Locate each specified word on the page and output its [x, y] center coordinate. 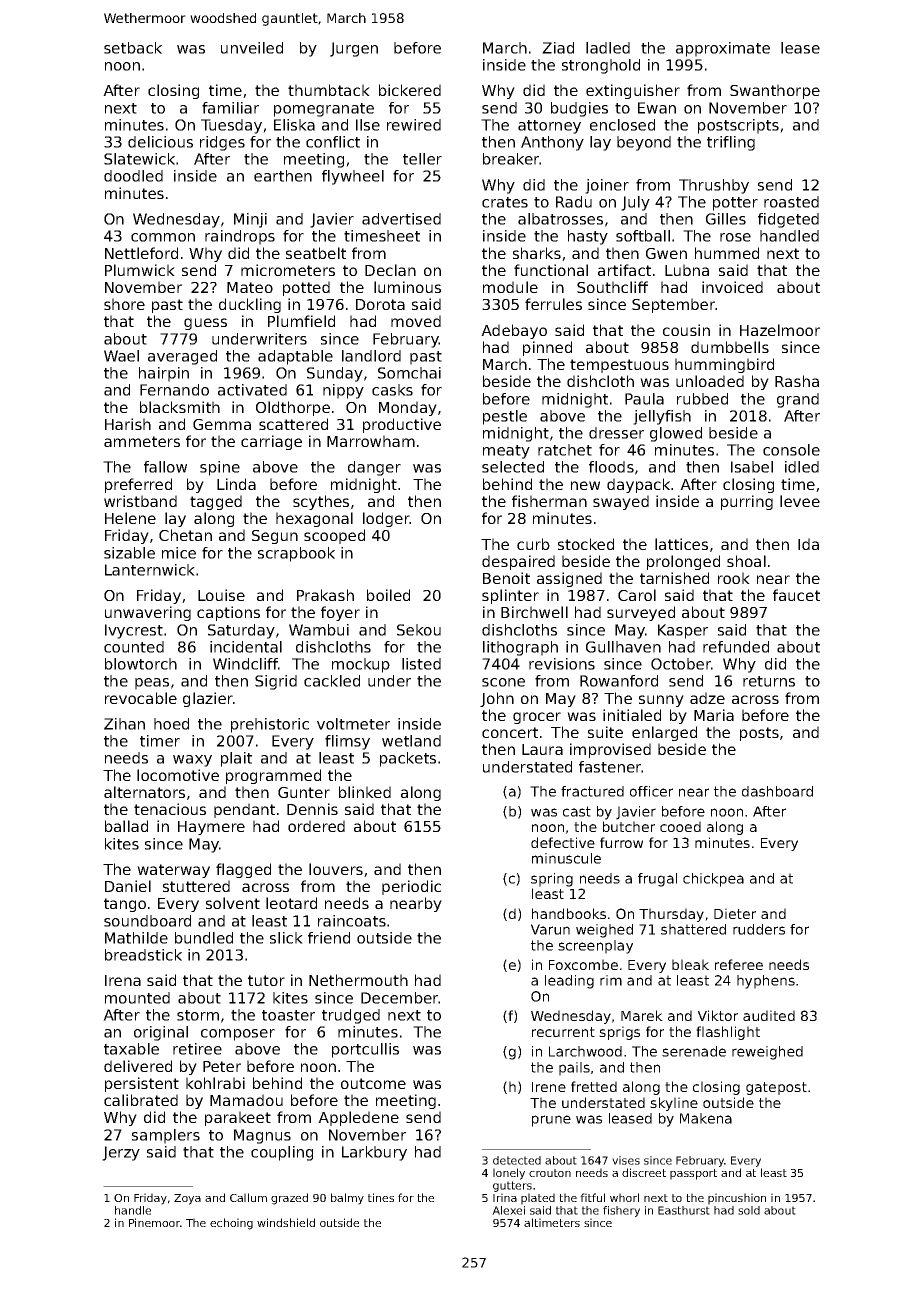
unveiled [252, 48]
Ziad [558, 48]
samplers [166, 1136]
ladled [608, 48]
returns [769, 681]
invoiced [732, 287]
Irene [549, 1087]
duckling [250, 305]
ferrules [553, 304]
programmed [273, 776]
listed [421, 664]
